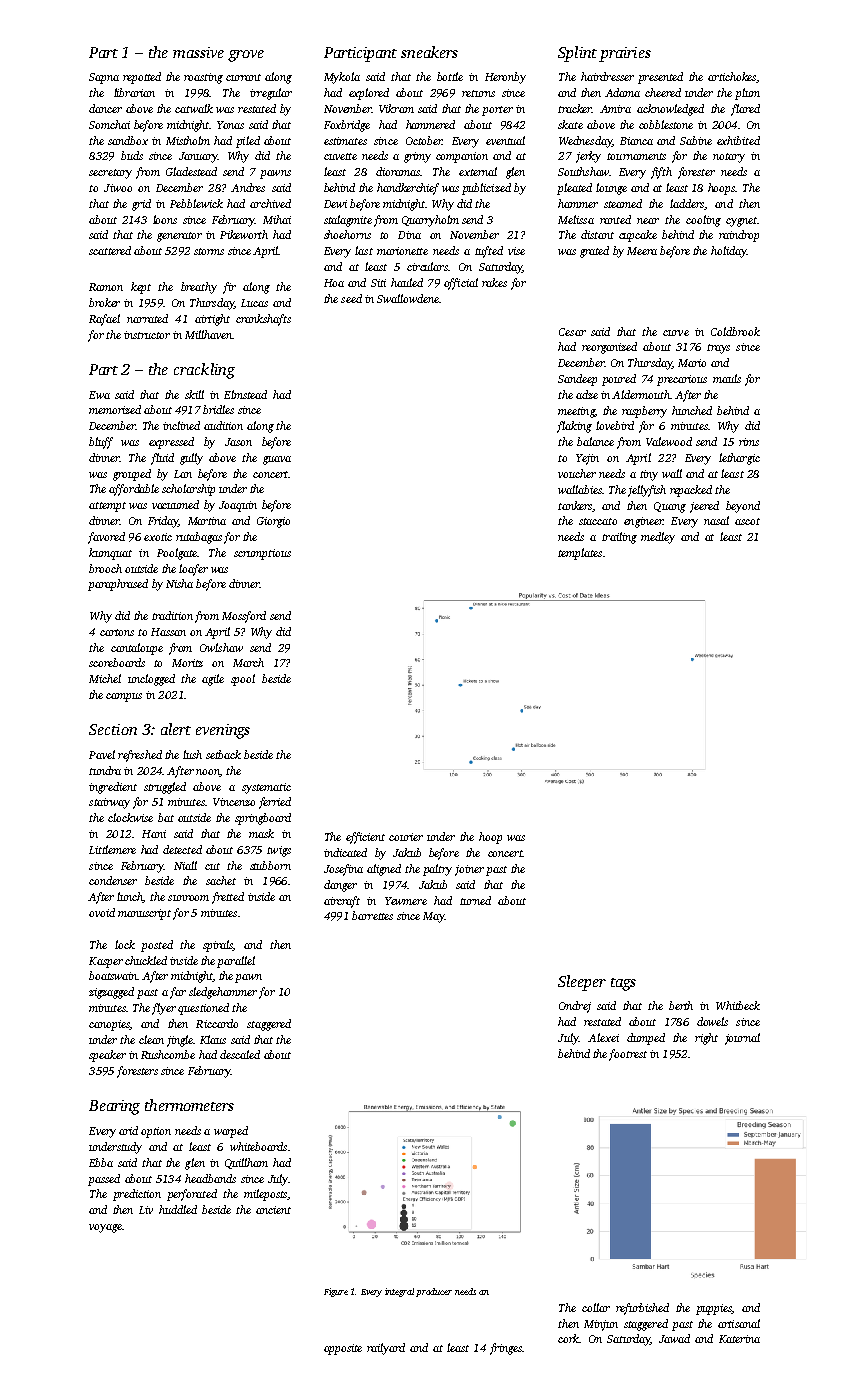  What do you see at coordinates (577, 473) in the screenshot?
I see `voucher` at bounding box center [577, 473].
